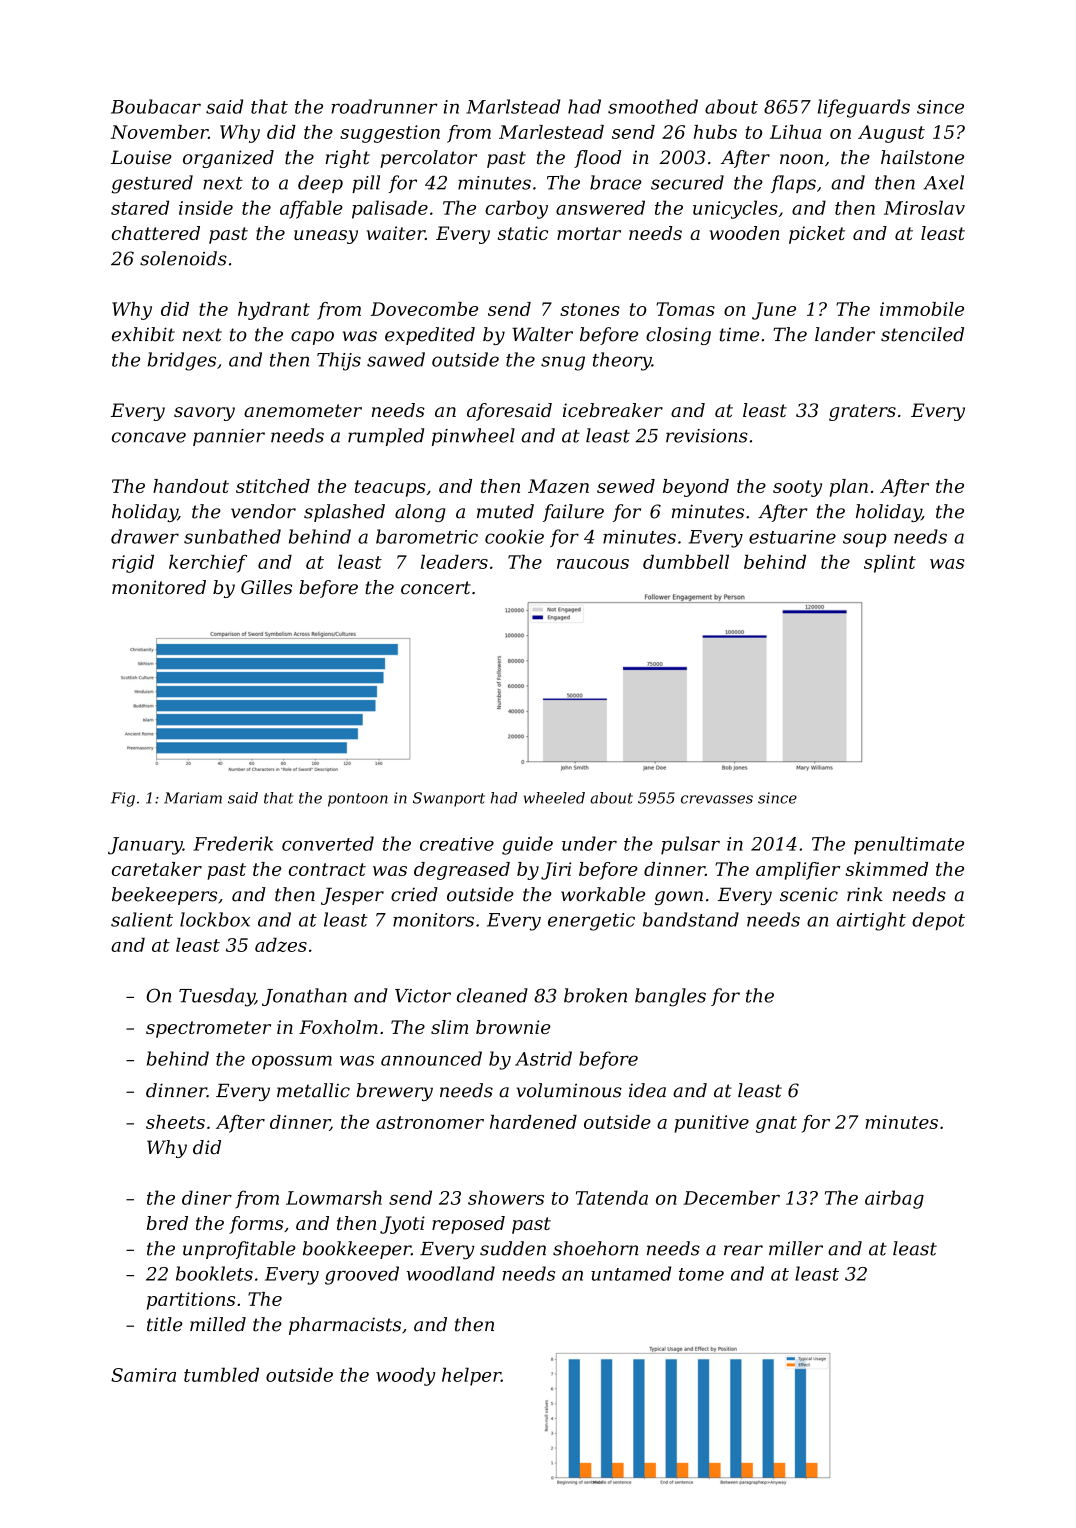 The width and height of the screenshot is (1076, 1528). Describe the element at coordinates (142, 919) in the screenshot. I see `salient` at that location.
